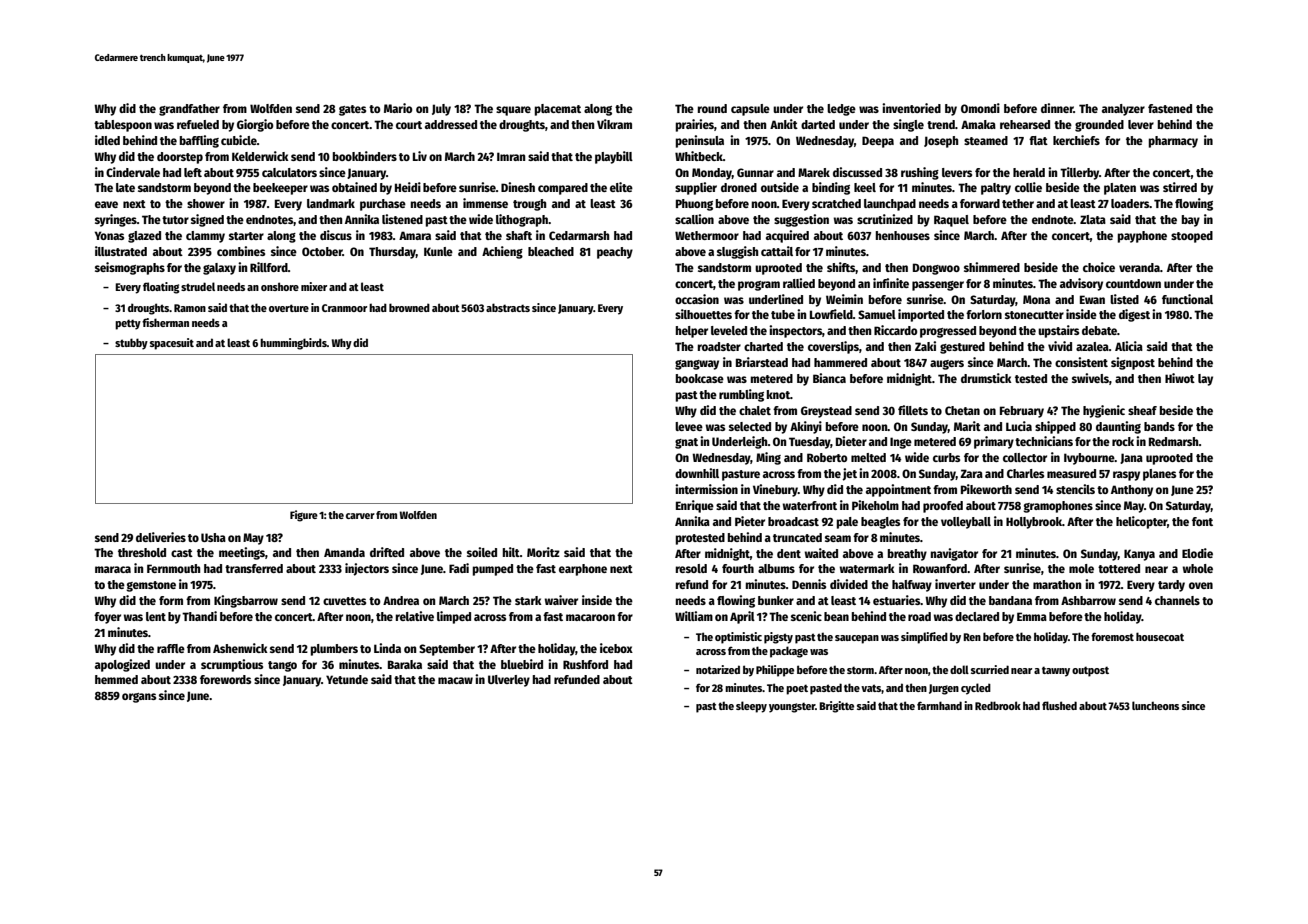  What do you see at coordinates (161, 537) in the screenshot?
I see `deliveries` at bounding box center [161, 537].
